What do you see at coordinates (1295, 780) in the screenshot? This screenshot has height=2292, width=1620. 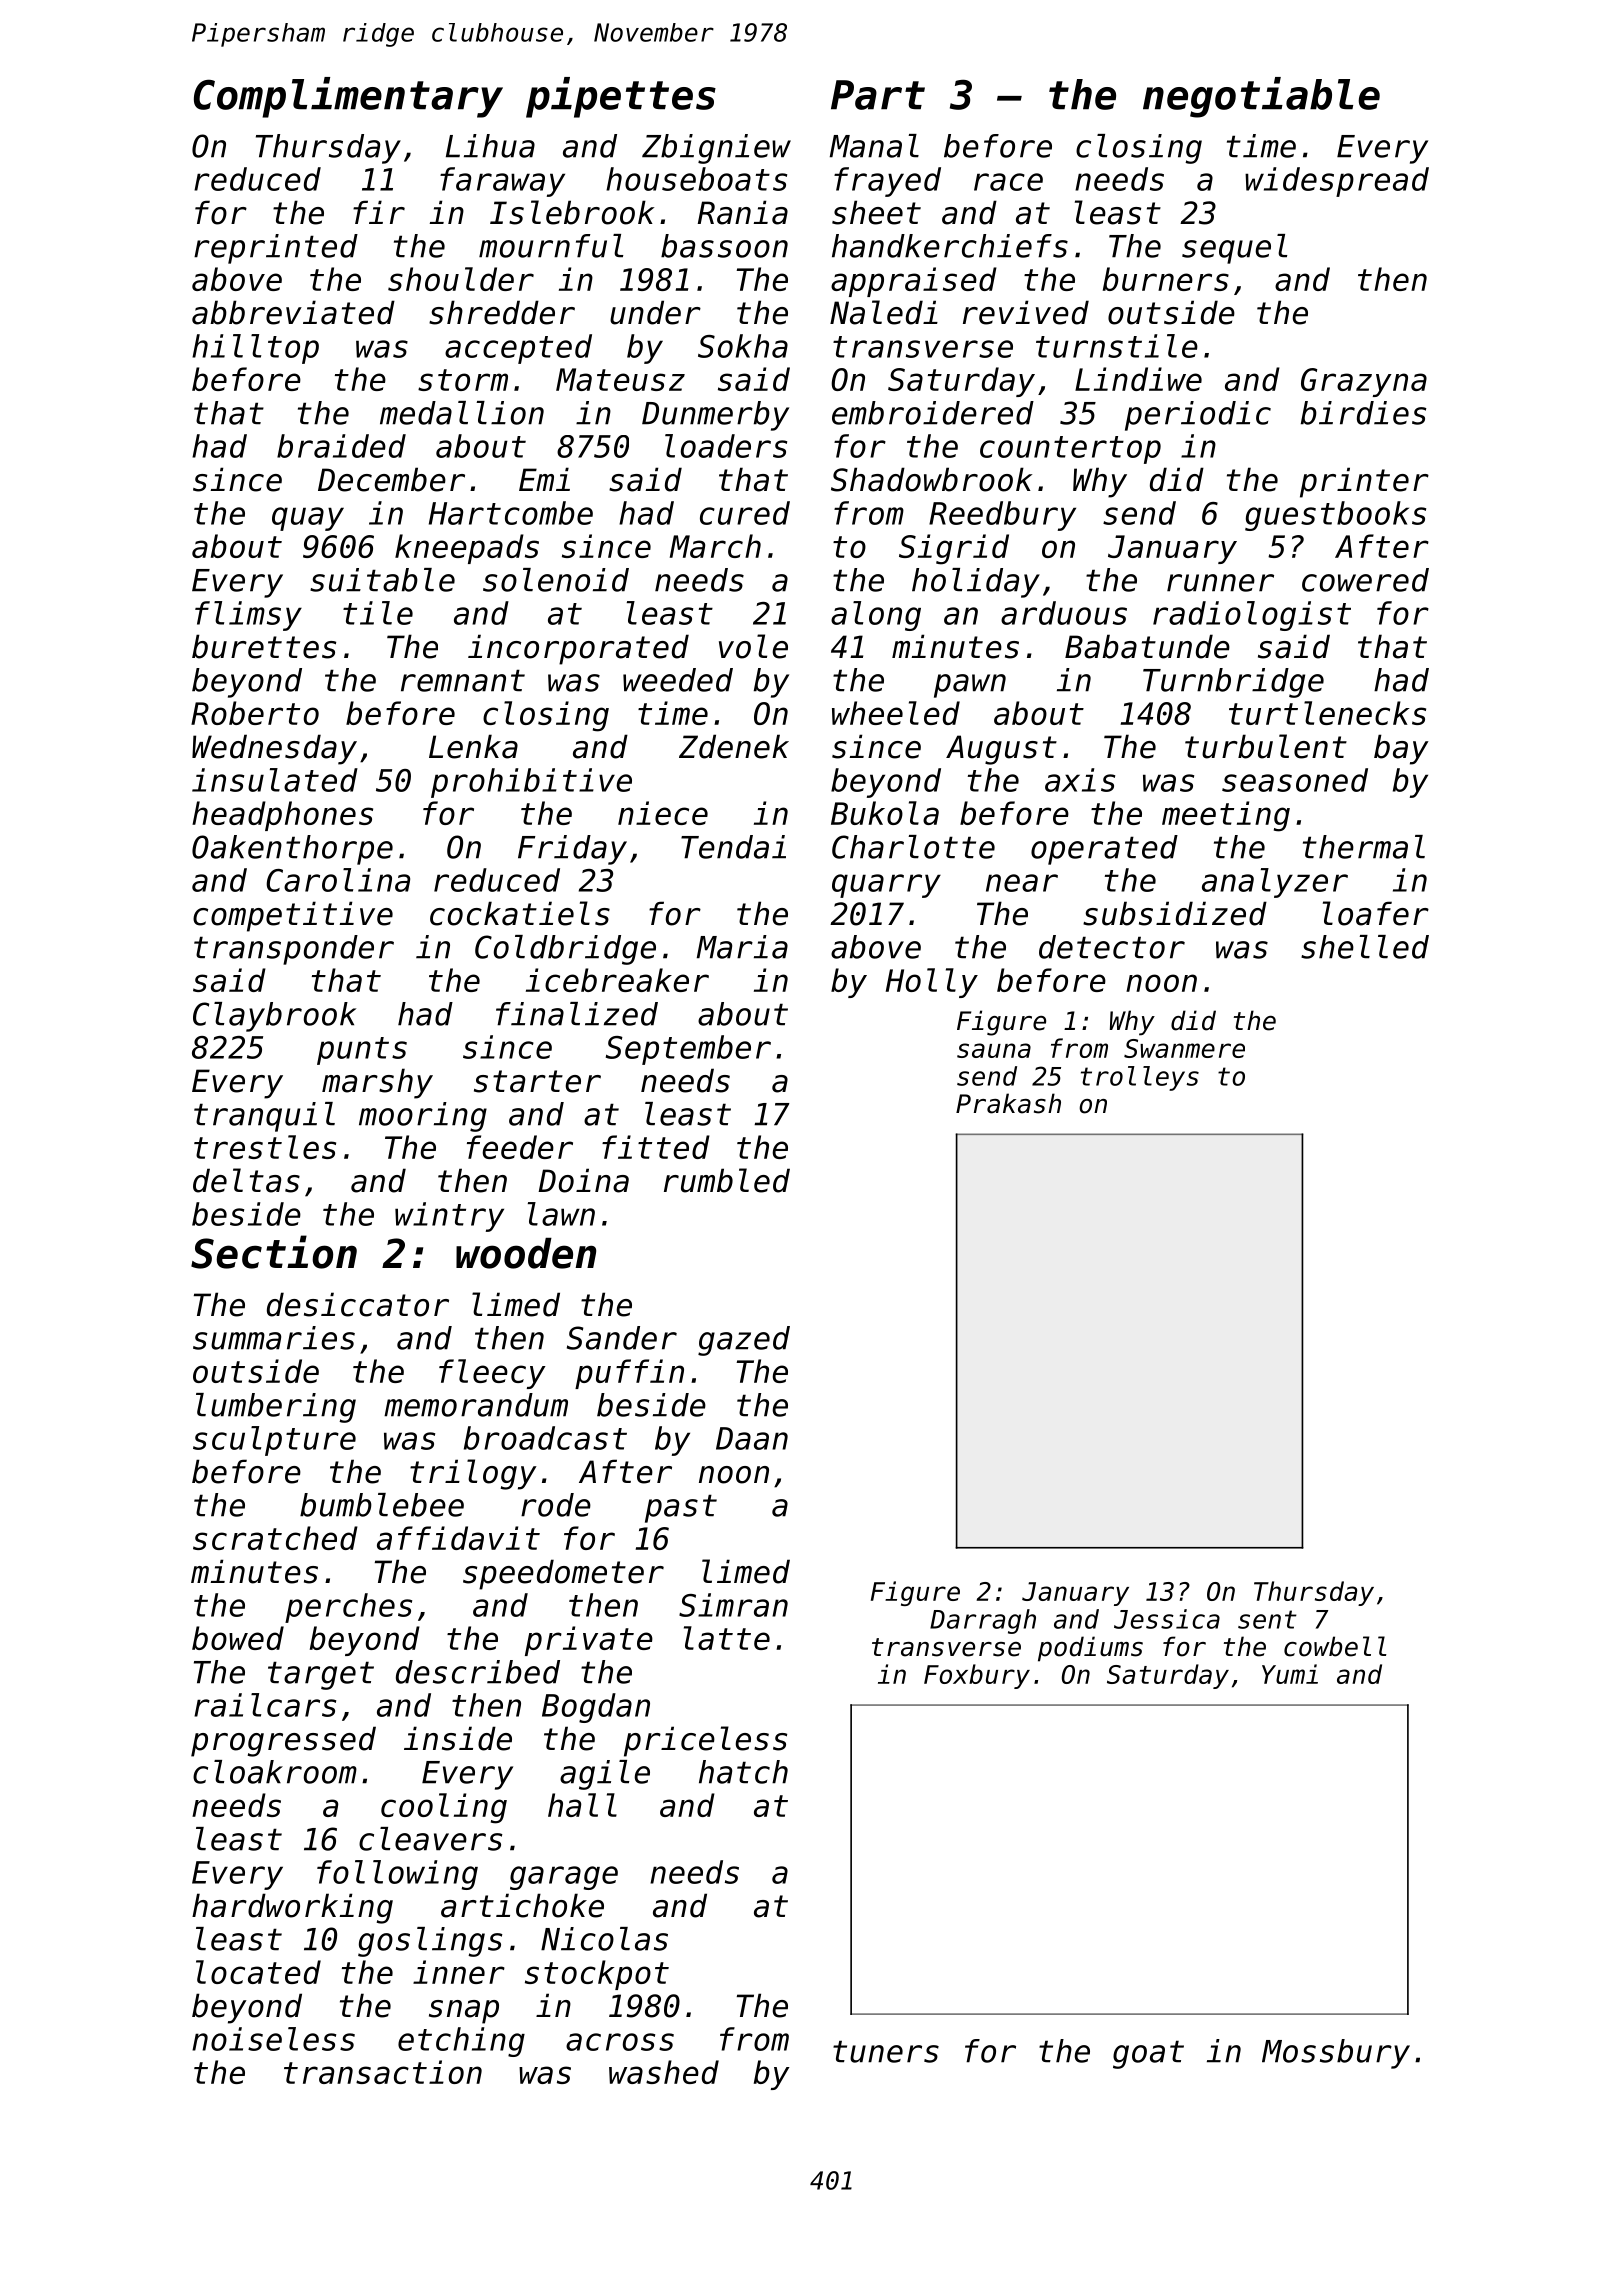 I see `seasoned` at bounding box center [1295, 780].
